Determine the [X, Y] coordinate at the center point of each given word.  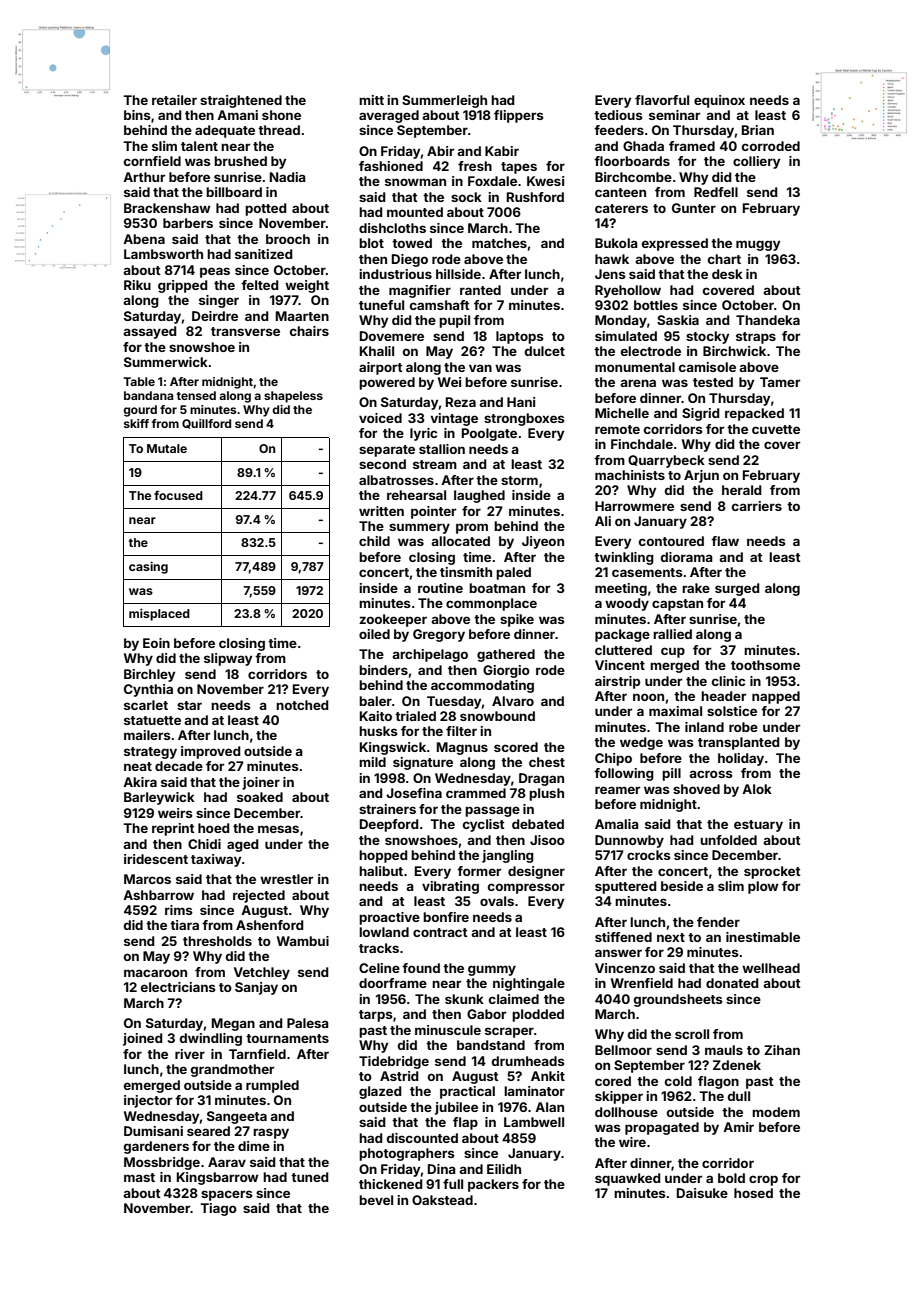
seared [208, 1131]
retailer [174, 100]
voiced [380, 418]
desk [727, 274]
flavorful [662, 100]
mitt [371, 100]
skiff [136, 423]
